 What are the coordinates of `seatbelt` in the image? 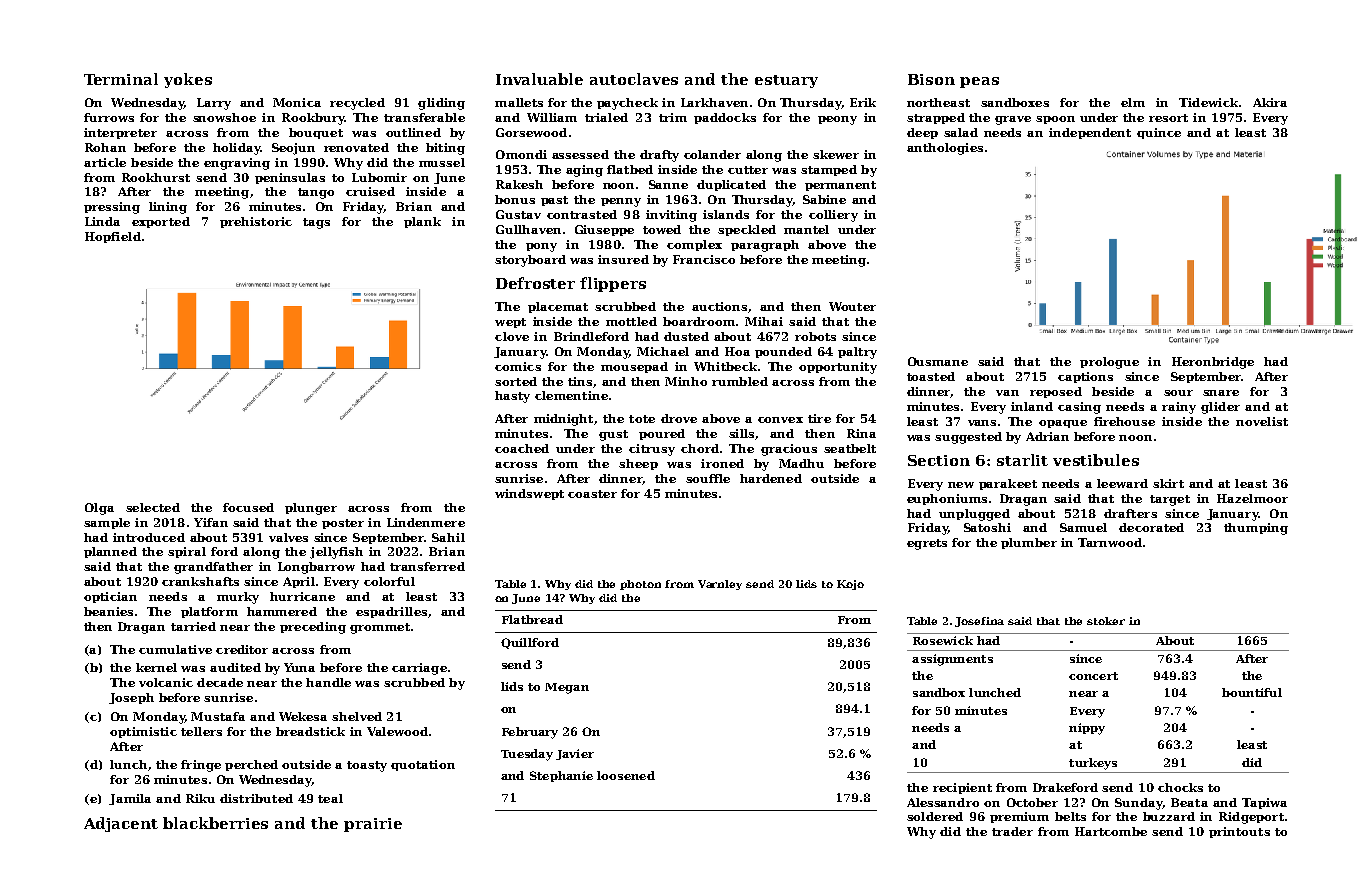 It's located at (850, 448).
